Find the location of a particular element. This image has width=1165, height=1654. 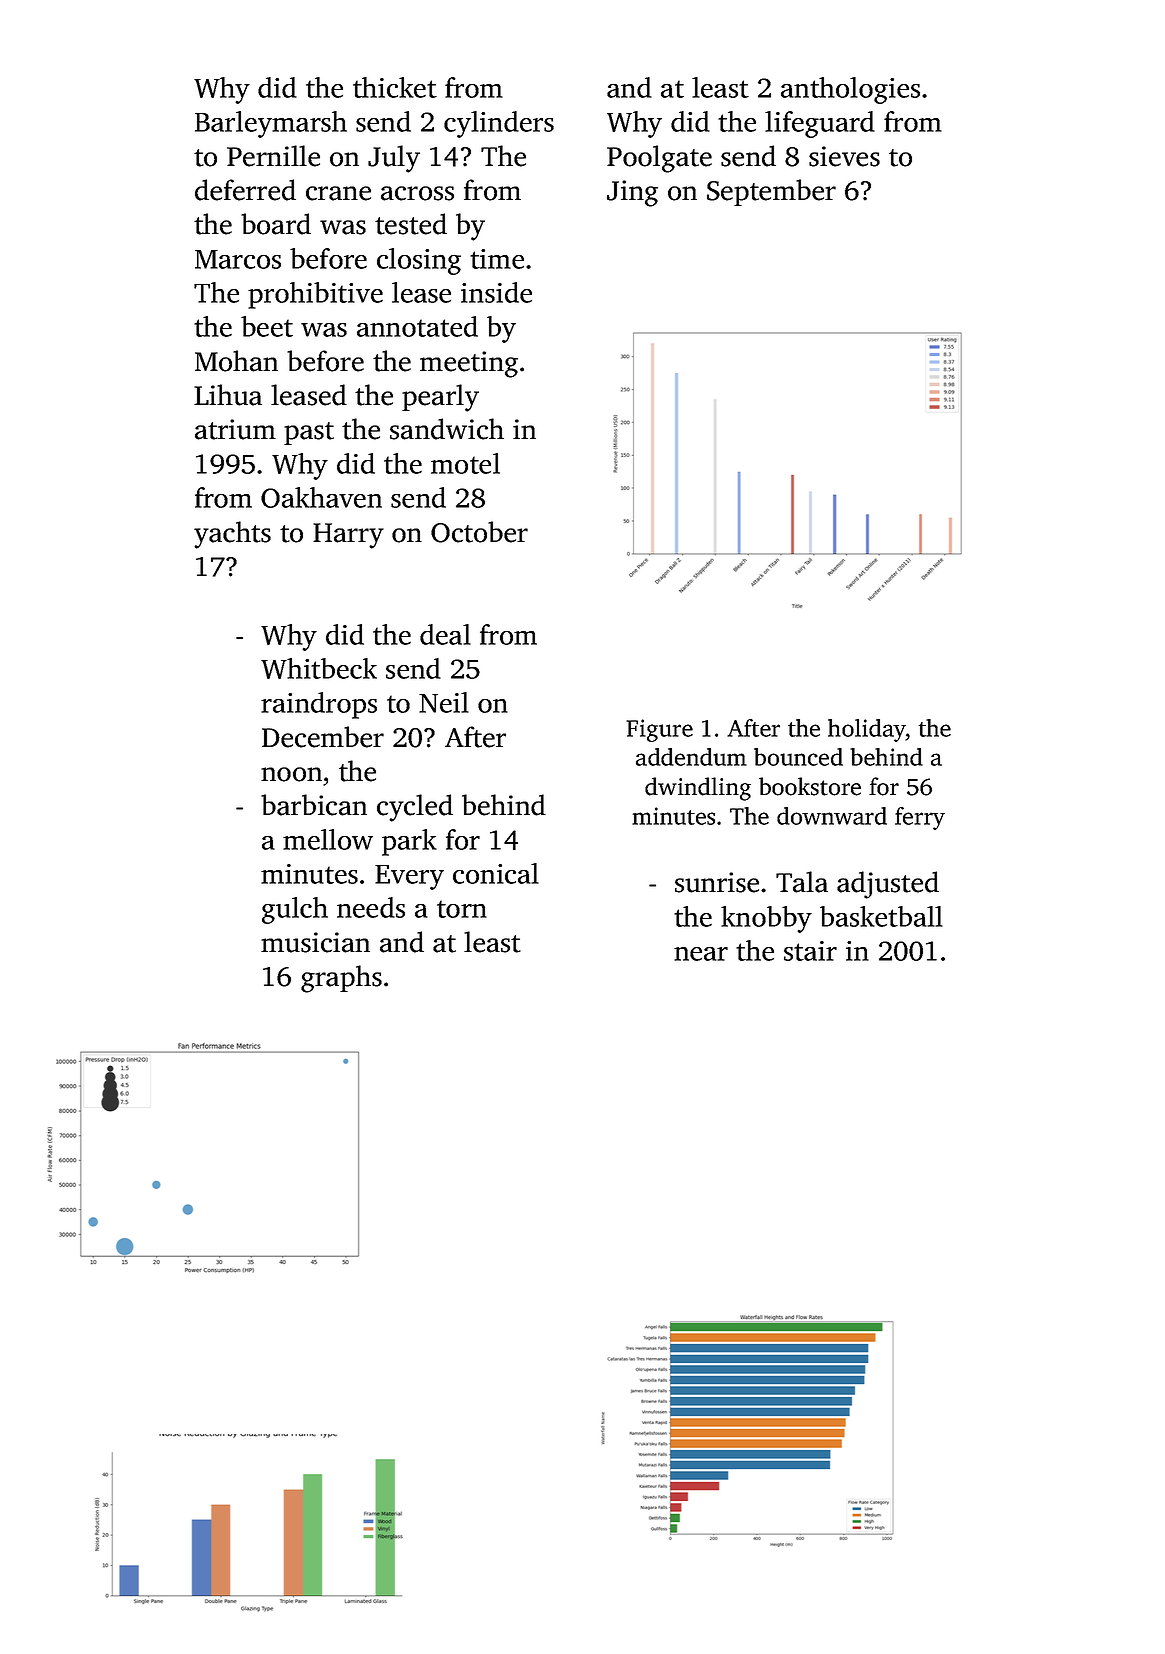

meeting is located at coordinates (469, 364).
